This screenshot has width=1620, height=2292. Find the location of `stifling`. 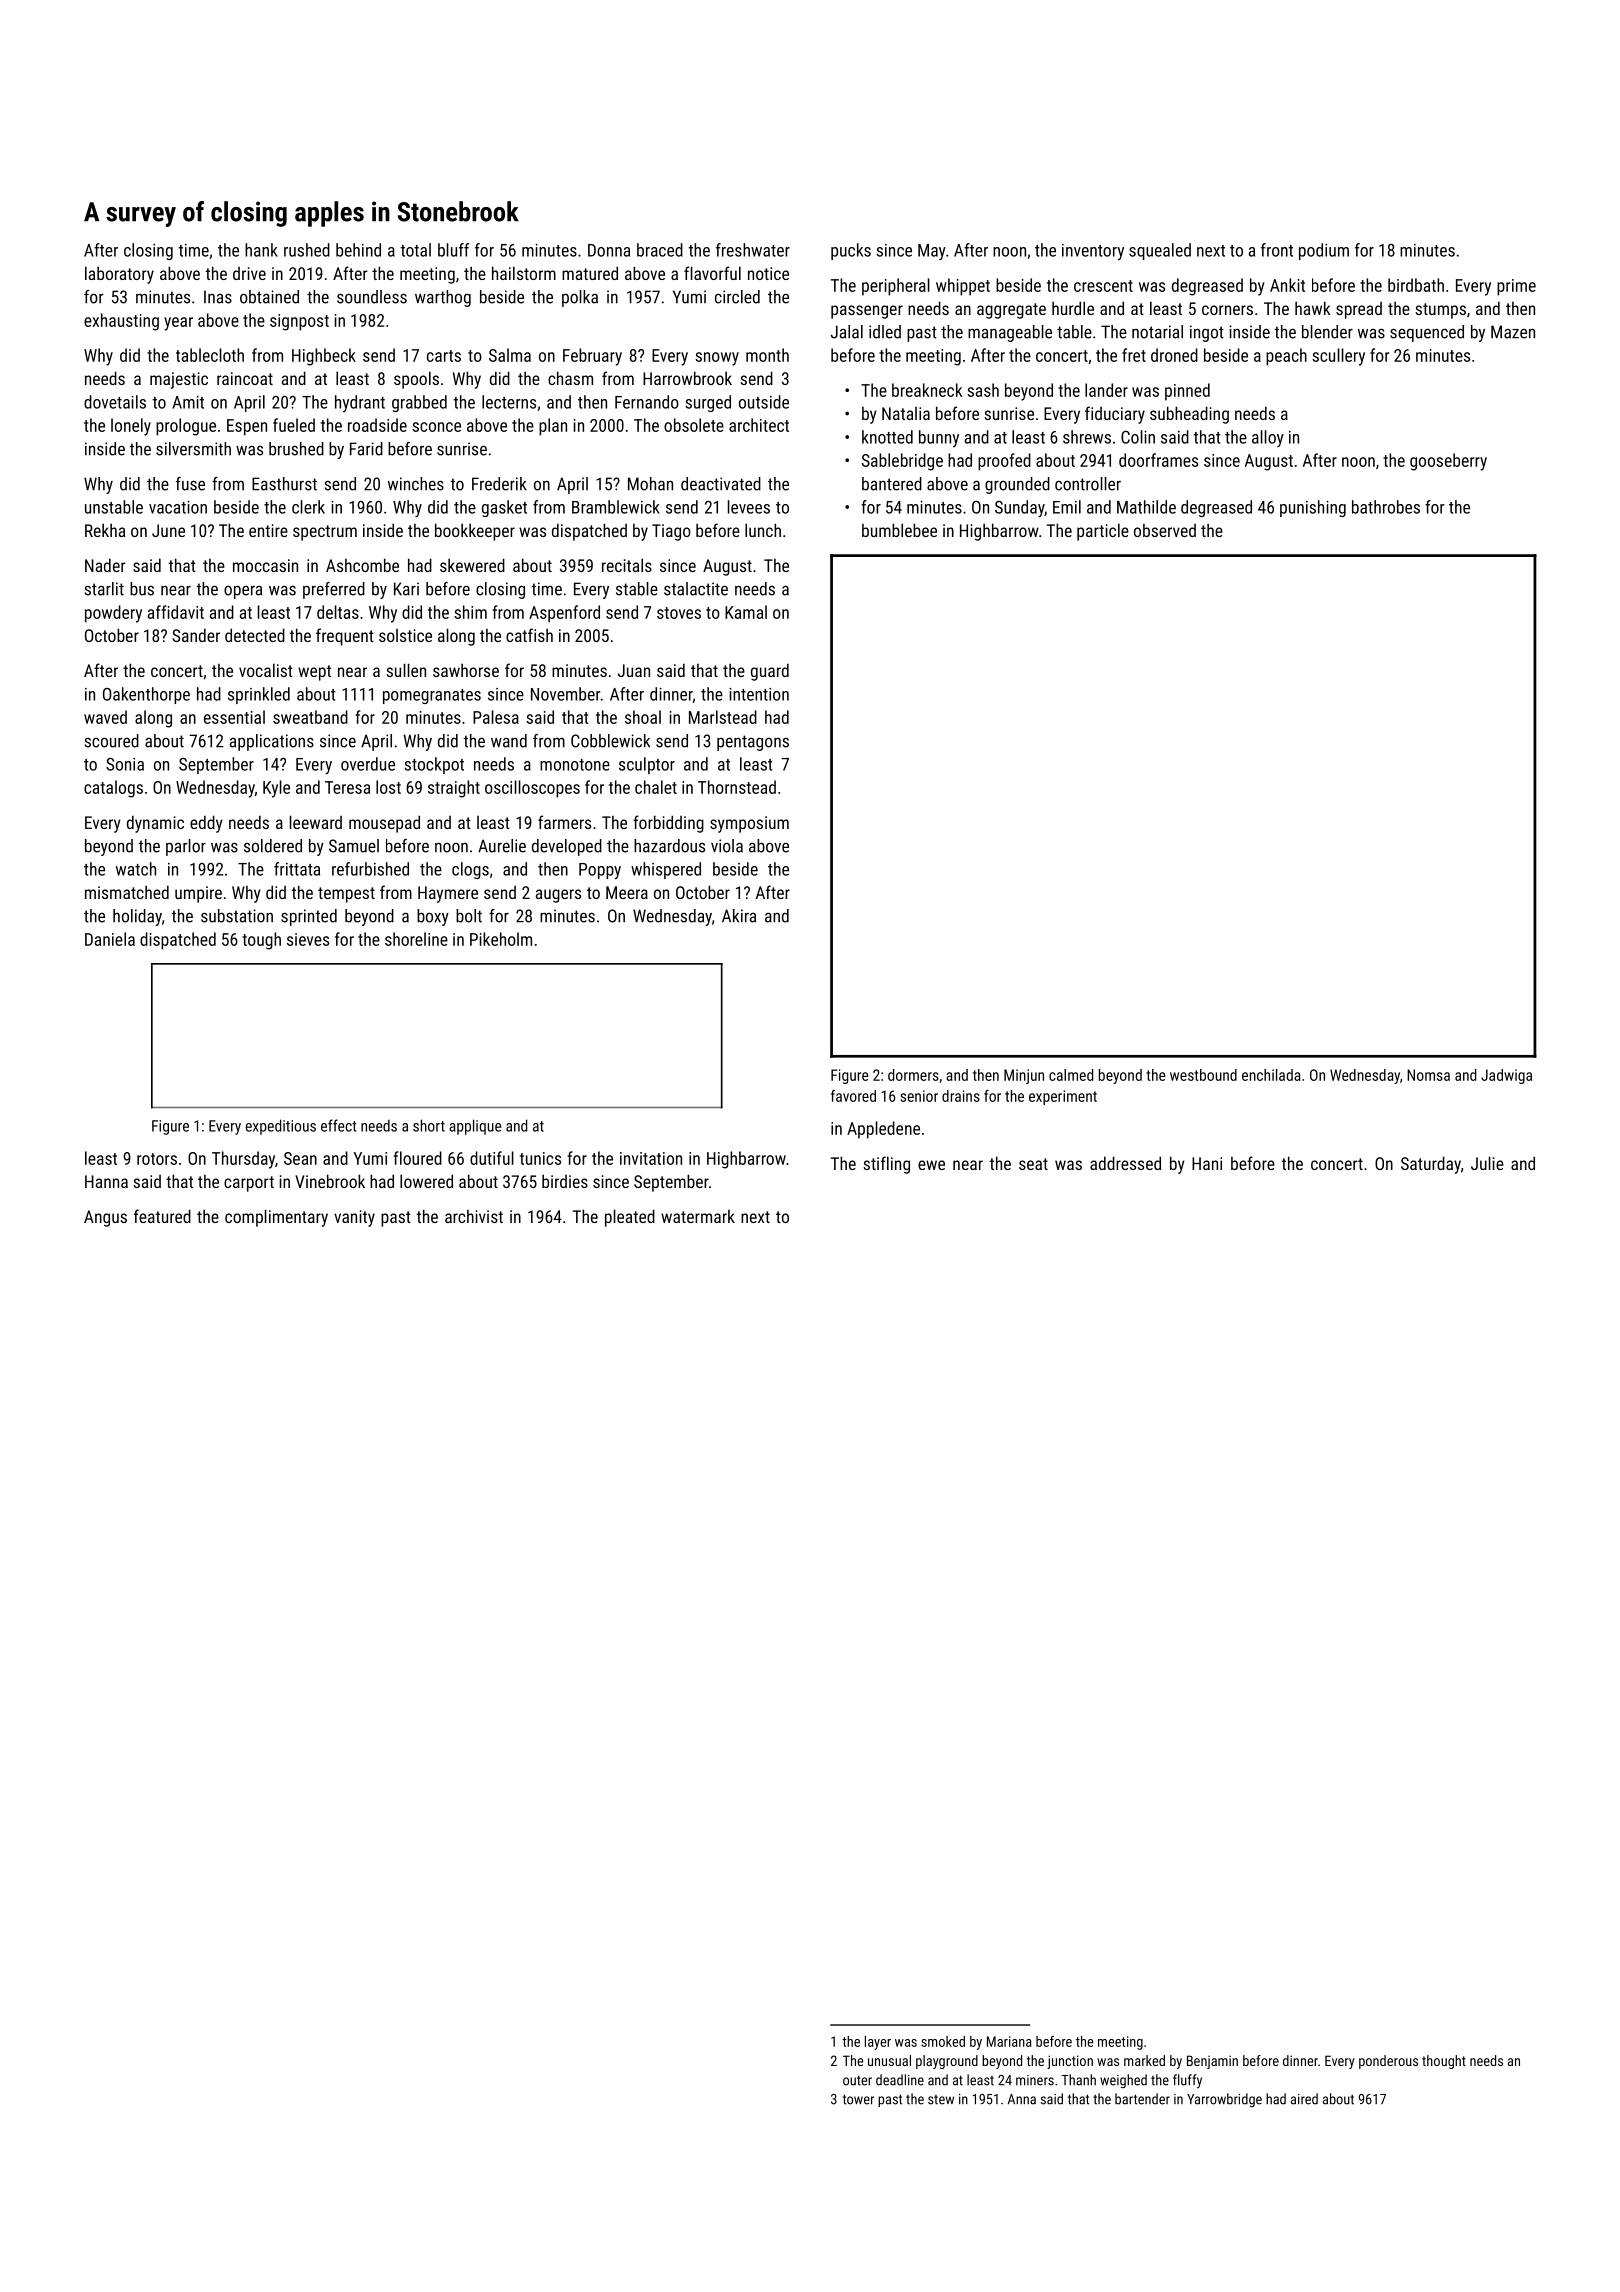

stifling is located at coordinates (886, 1165).
